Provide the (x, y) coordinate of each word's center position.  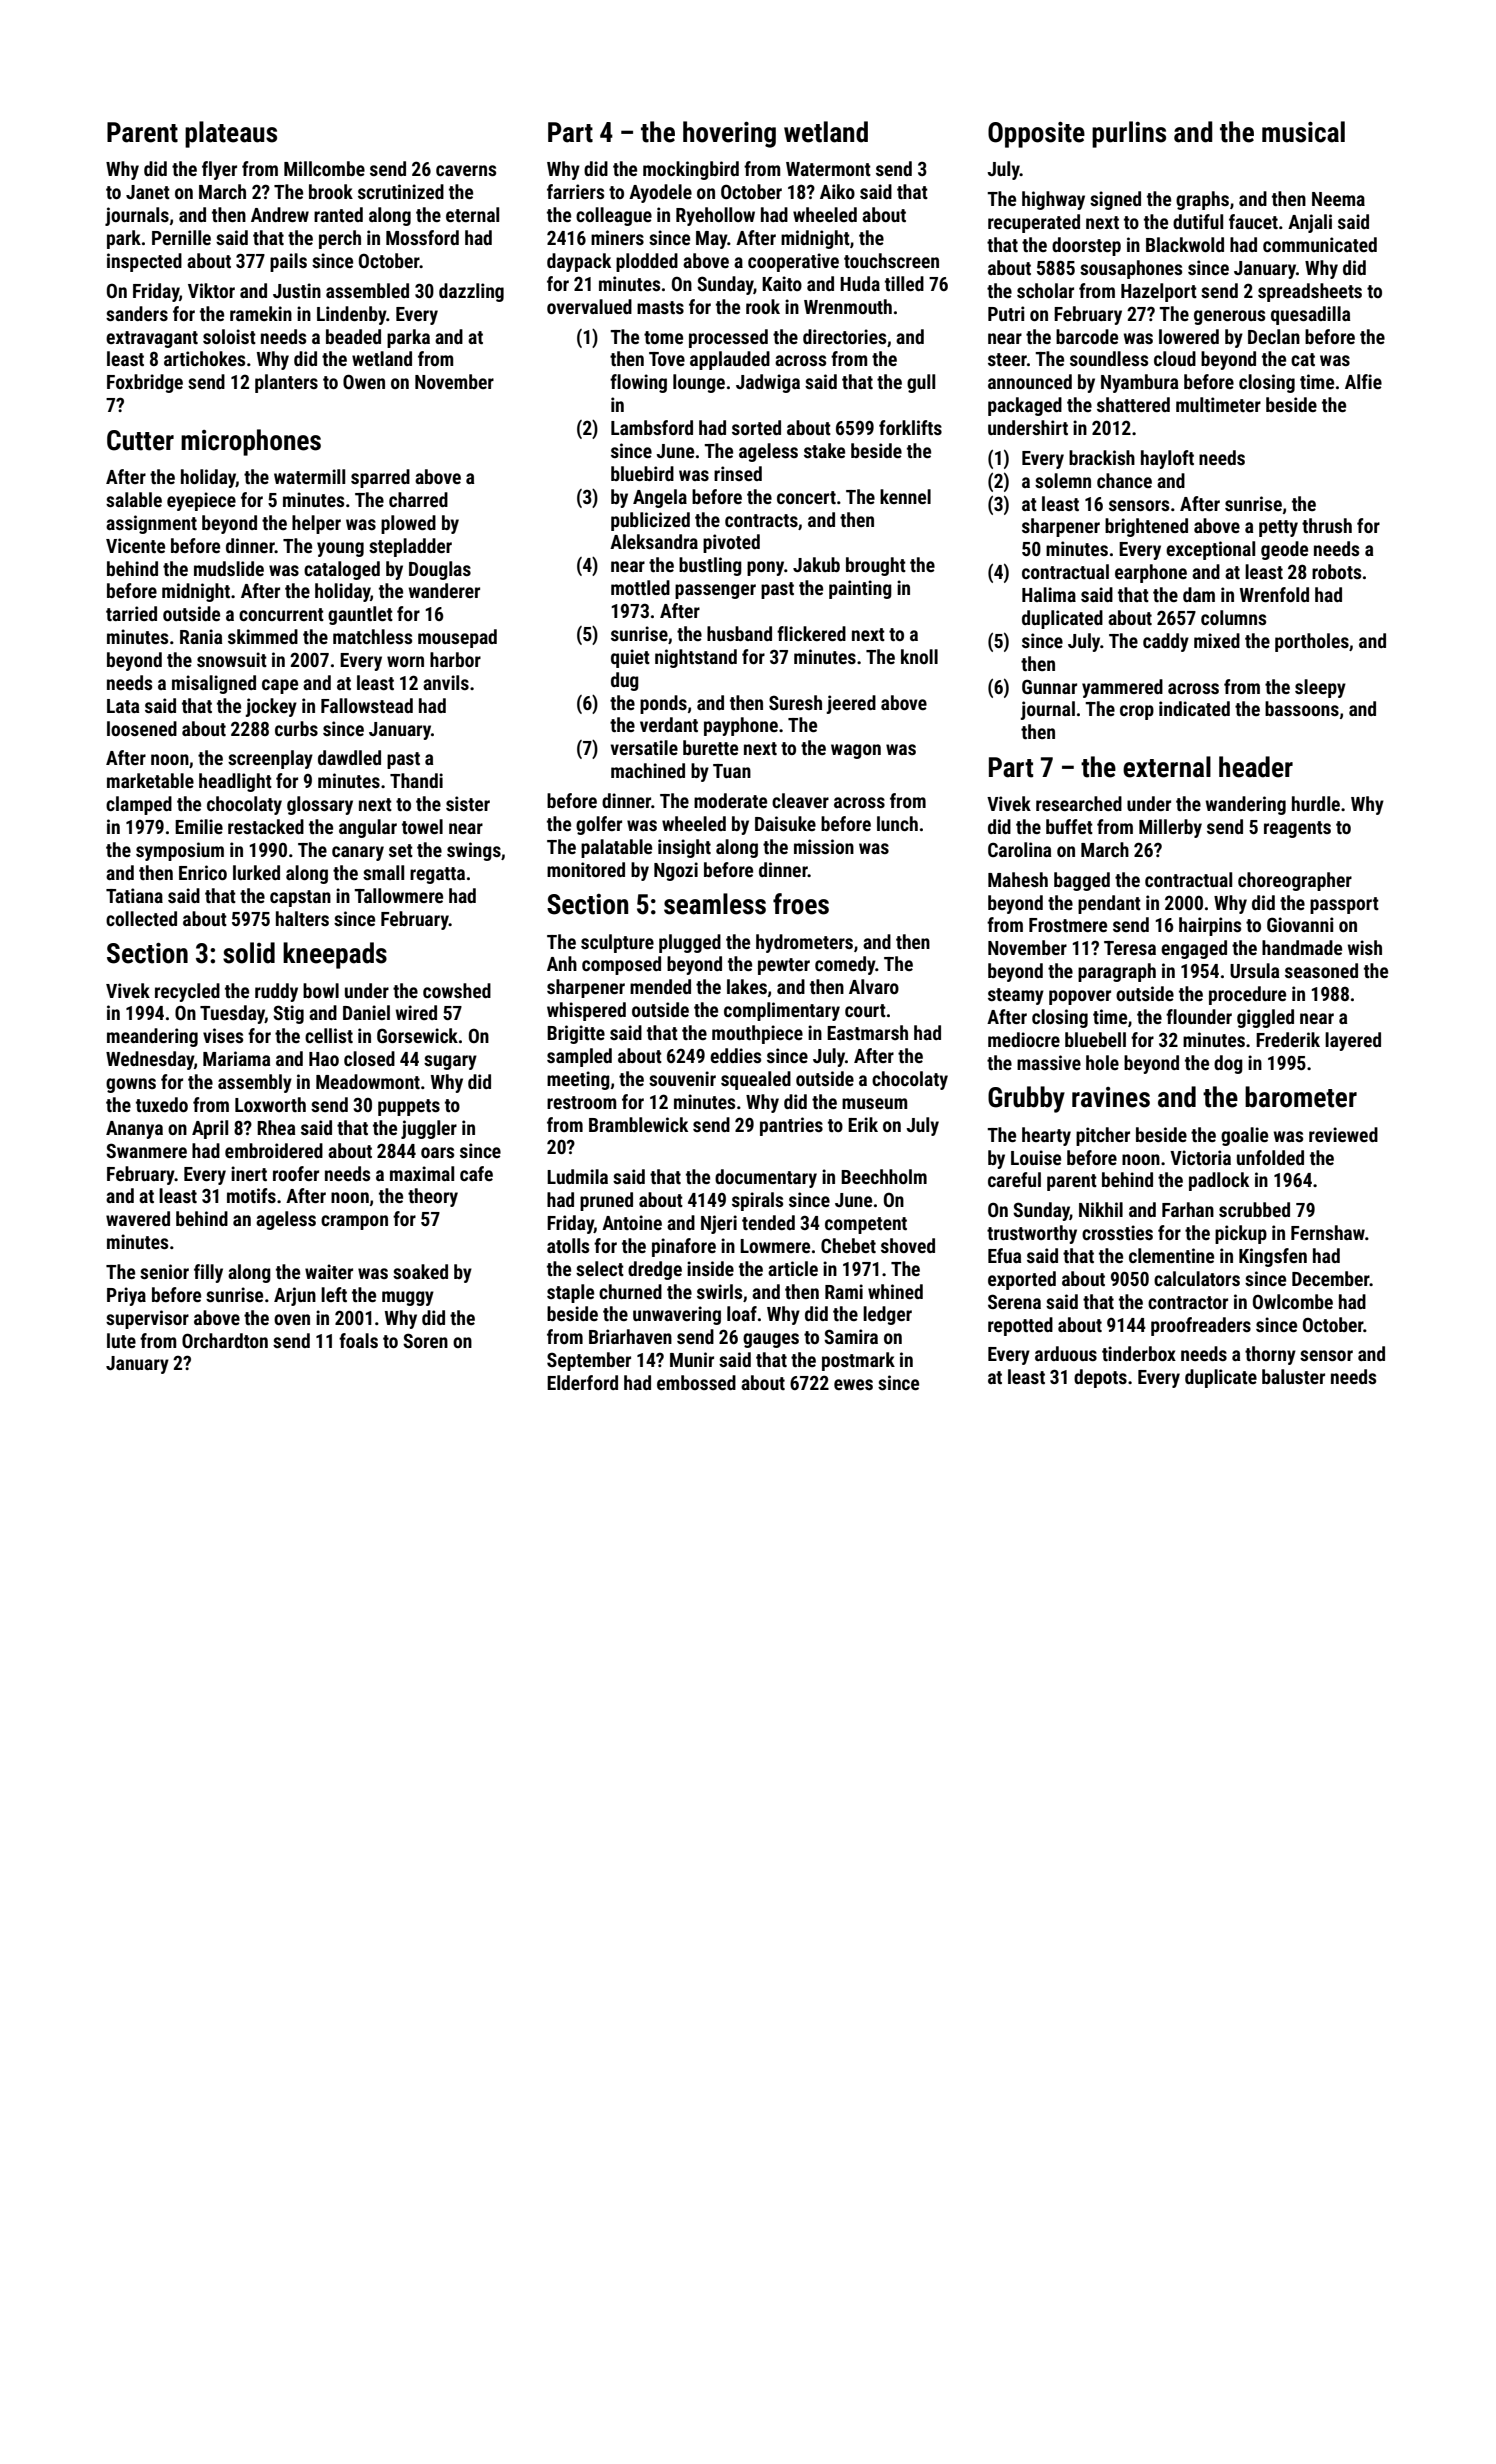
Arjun (295, 1296)
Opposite (1036, 135)
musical (1303, 132)
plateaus (231, 134)
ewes (853, 1384)
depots (1100, 1378)
